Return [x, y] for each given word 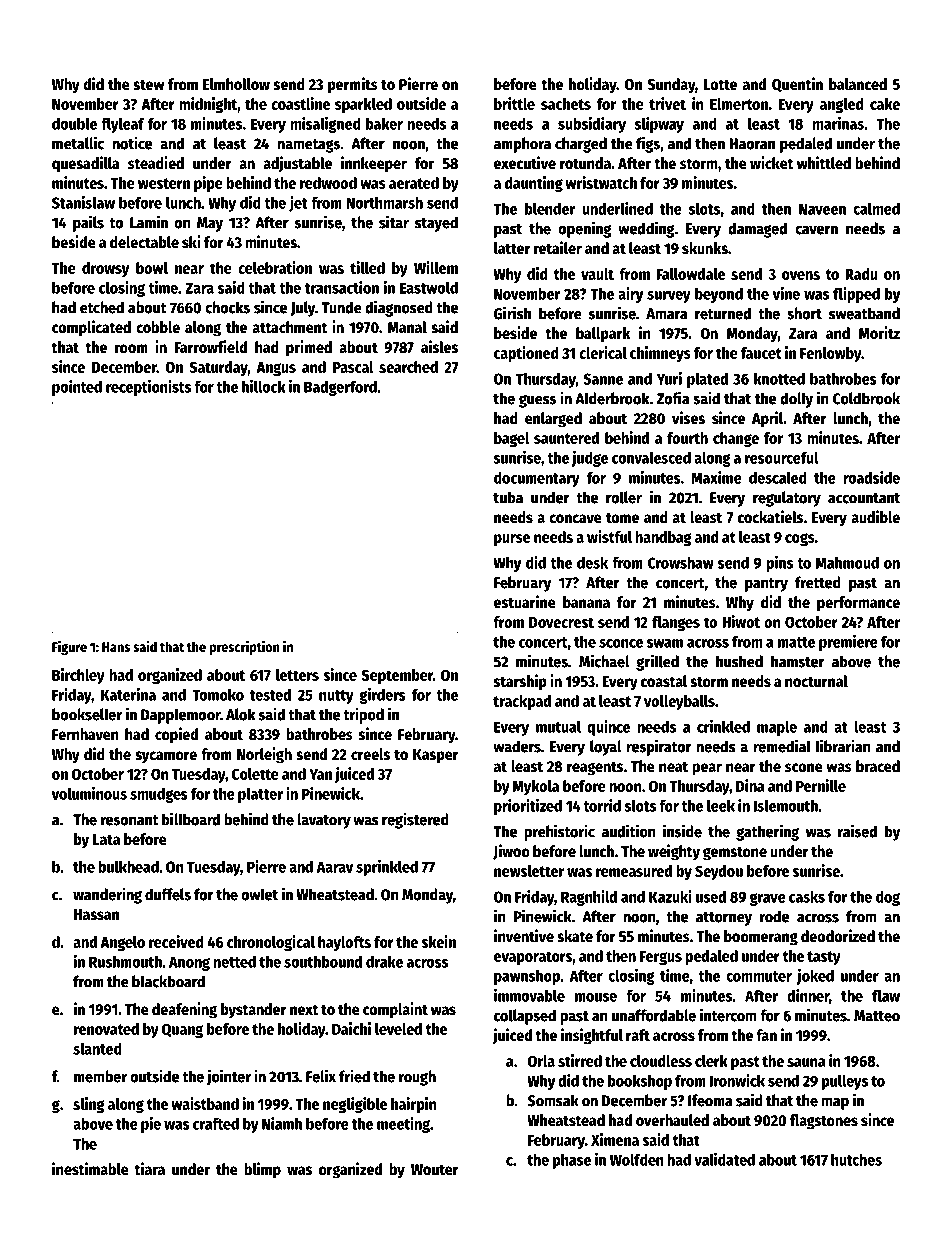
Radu [861, 274]
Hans [116, 647]
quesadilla [86, 164]
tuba [508, 497]
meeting [403, 1125]
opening [584, 229]
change [736, 439]
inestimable [90, 1169]
